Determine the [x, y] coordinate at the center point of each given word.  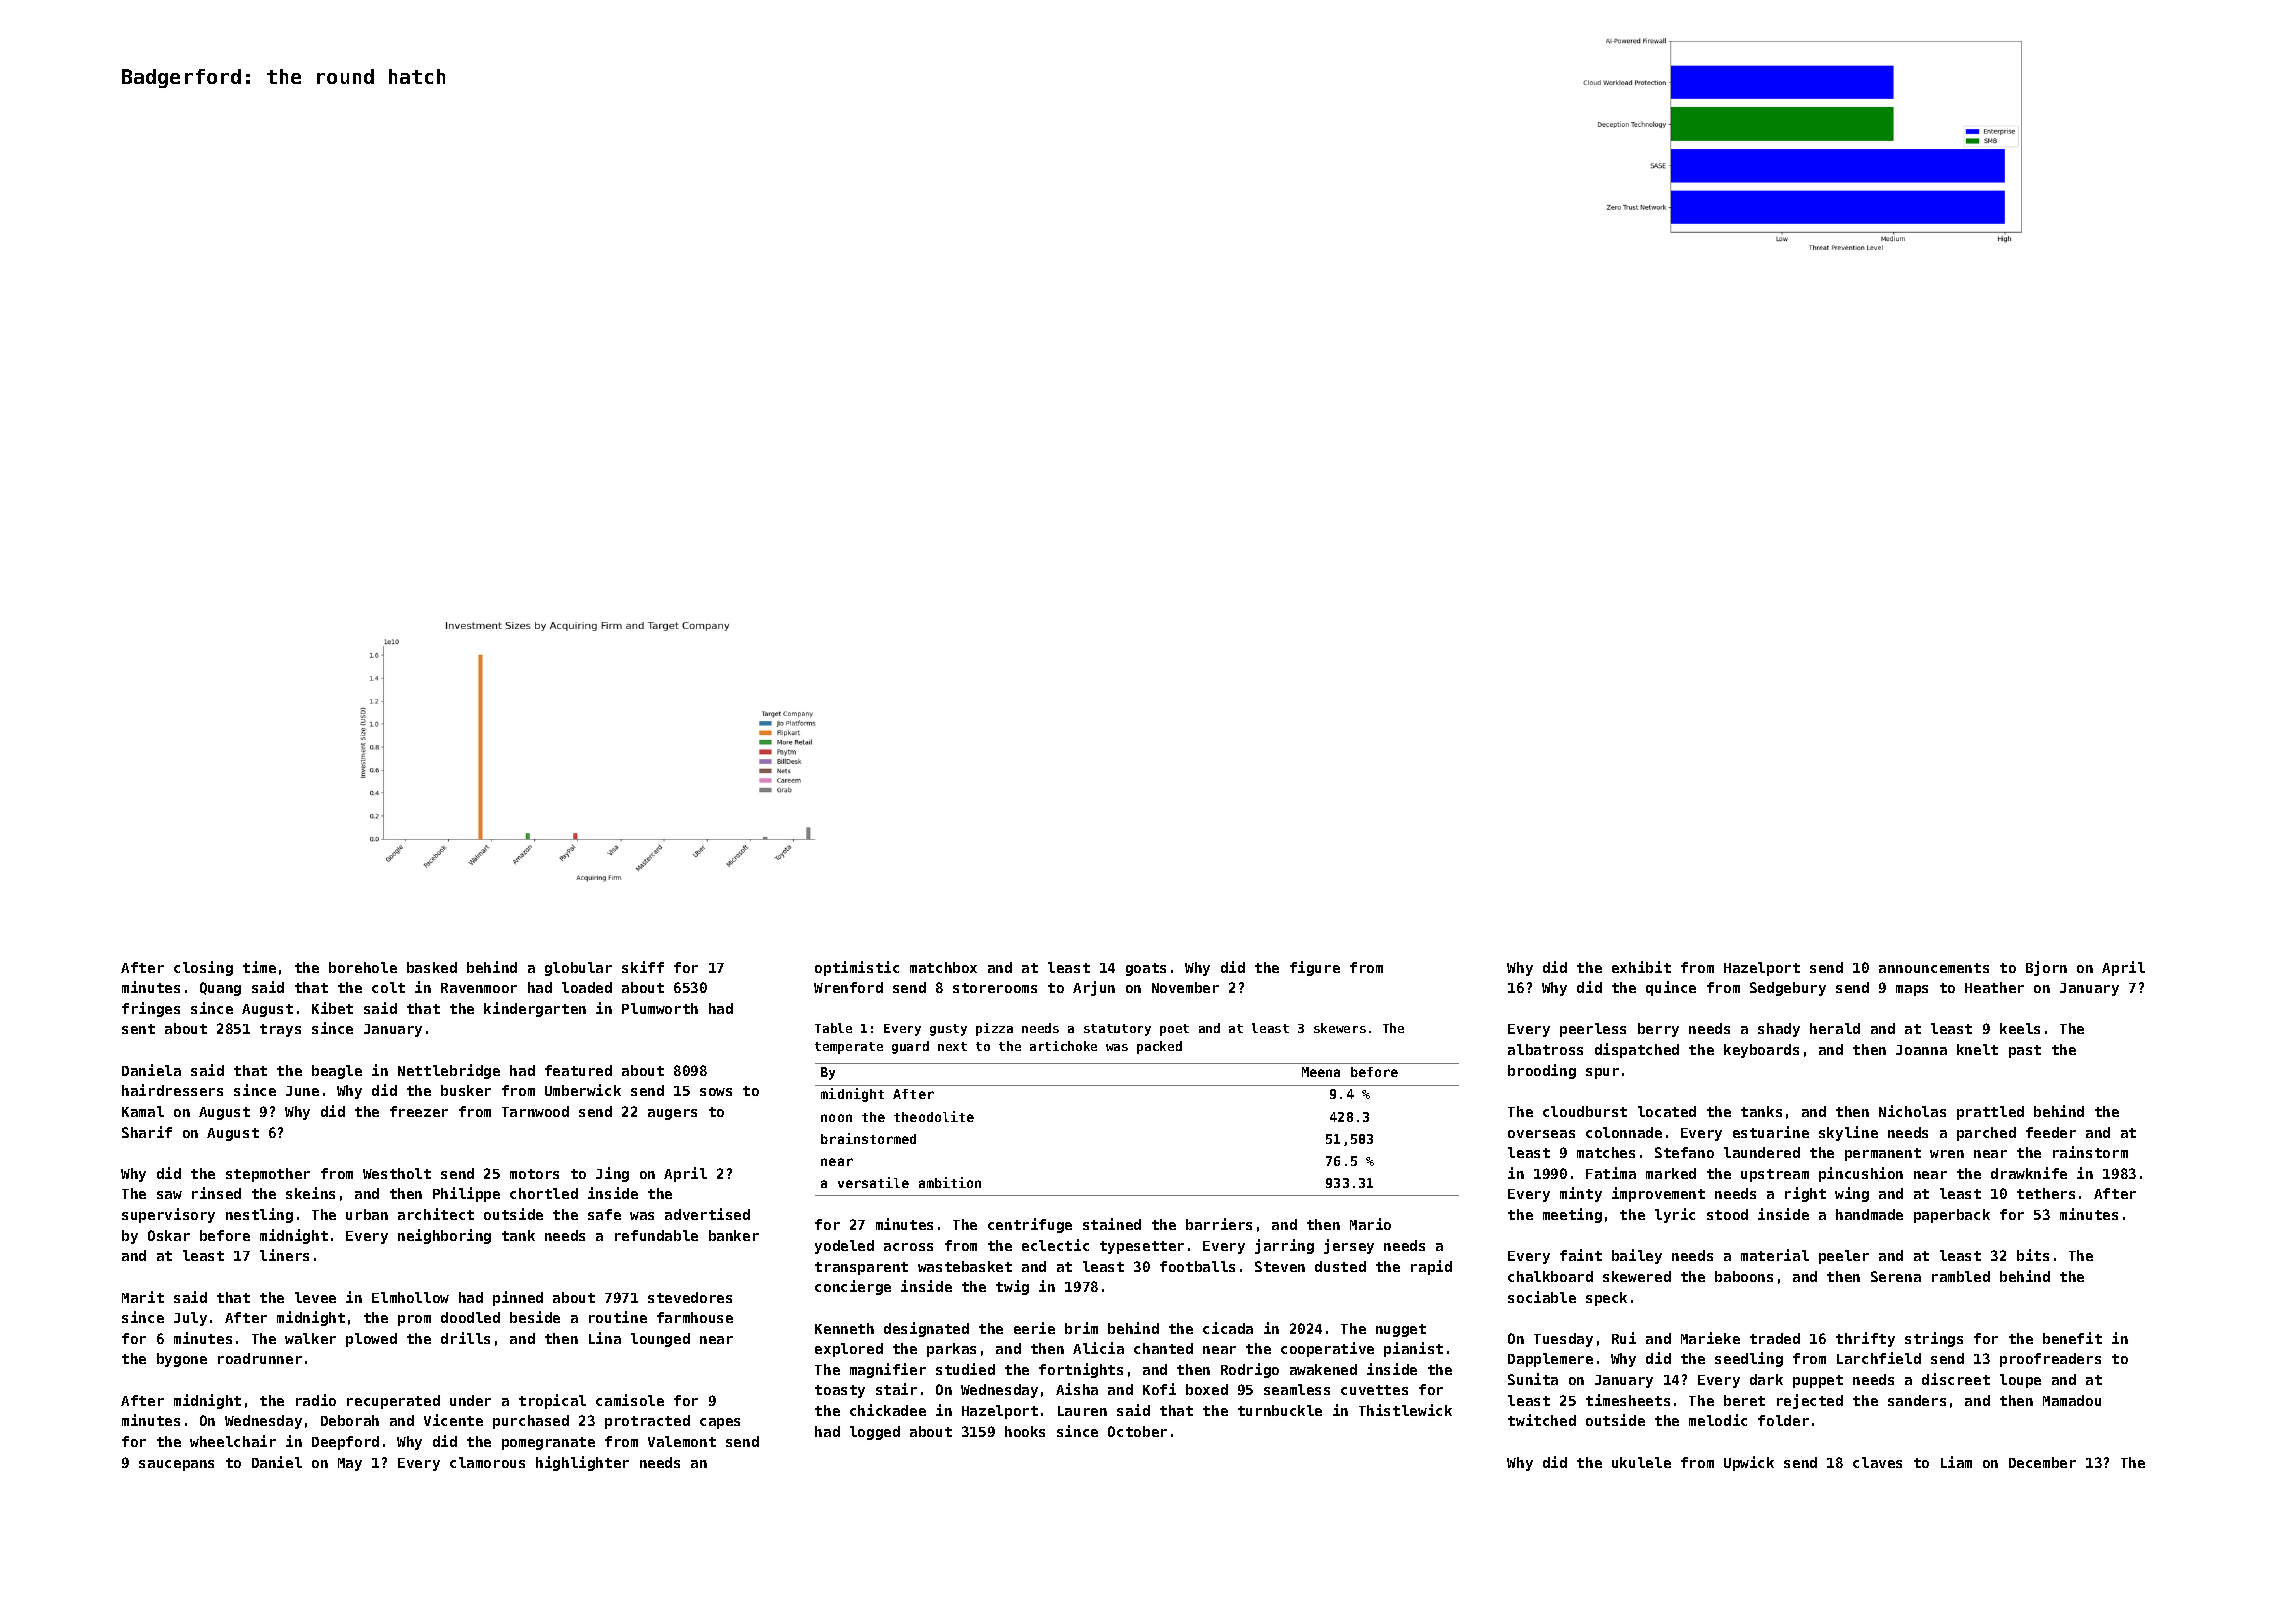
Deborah [350, 1420]
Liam [1956, 1462]
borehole [363, 967]
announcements [1934, 968]
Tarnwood [535, 1111]
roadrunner [260, 1358]
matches [1606, 1152]
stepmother [268, 1175]
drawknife [2029, 1173]
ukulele [1641, 1462]
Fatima [1611, 1173]
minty [1581, 1194]
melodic [1718, 1420]
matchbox [943, 967]
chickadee [888, 1410]
